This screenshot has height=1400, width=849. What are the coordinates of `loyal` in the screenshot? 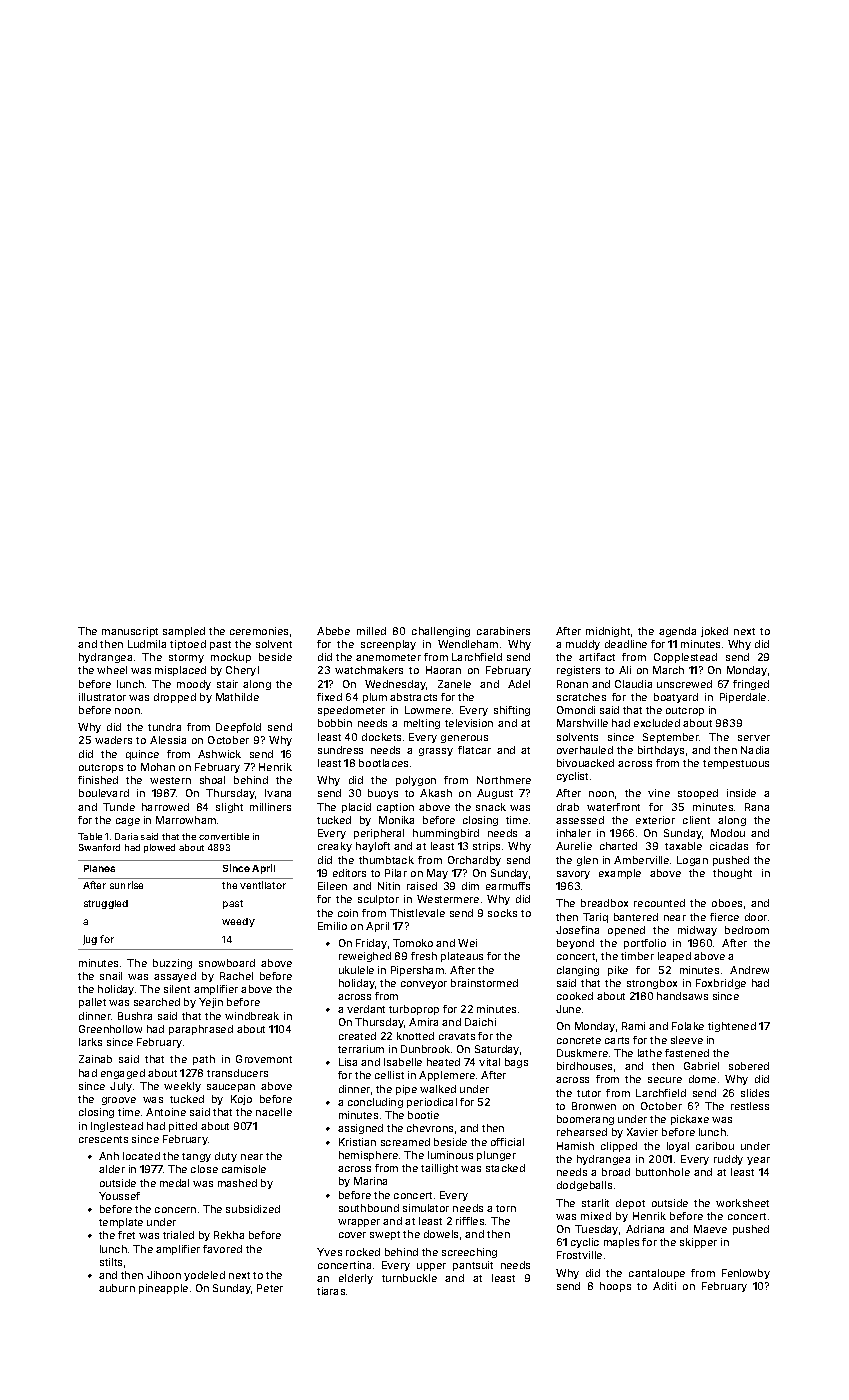 It's located at (678, 1147).
